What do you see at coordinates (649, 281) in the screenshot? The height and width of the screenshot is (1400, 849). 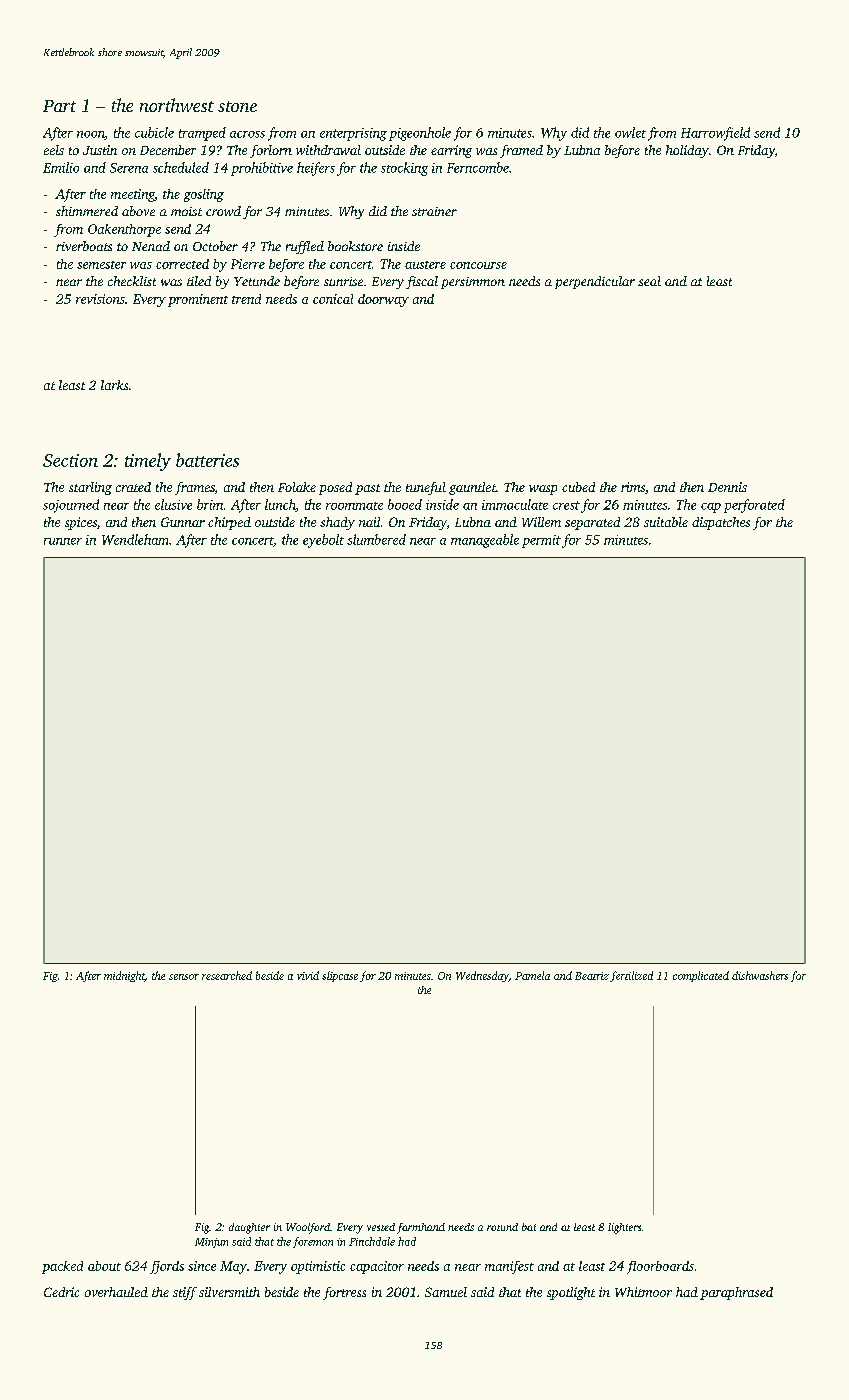 I see `seal` at bounding box center [649, 281].
